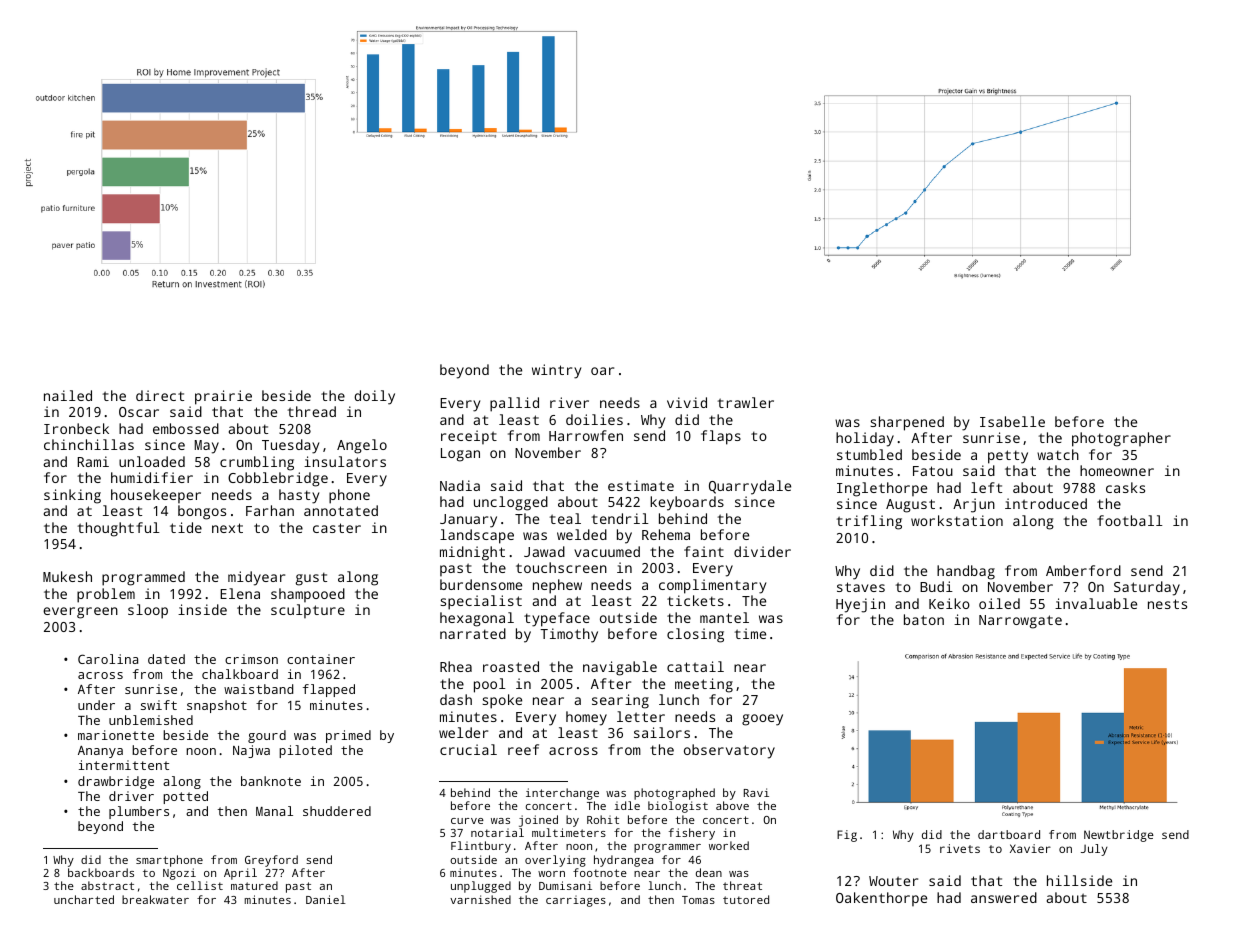 This screenshot has width=1233, height=952. What do you see at coordinates (326, 899) in the screenshot?
I see `Daniel` at bounding box center [326, 899].
